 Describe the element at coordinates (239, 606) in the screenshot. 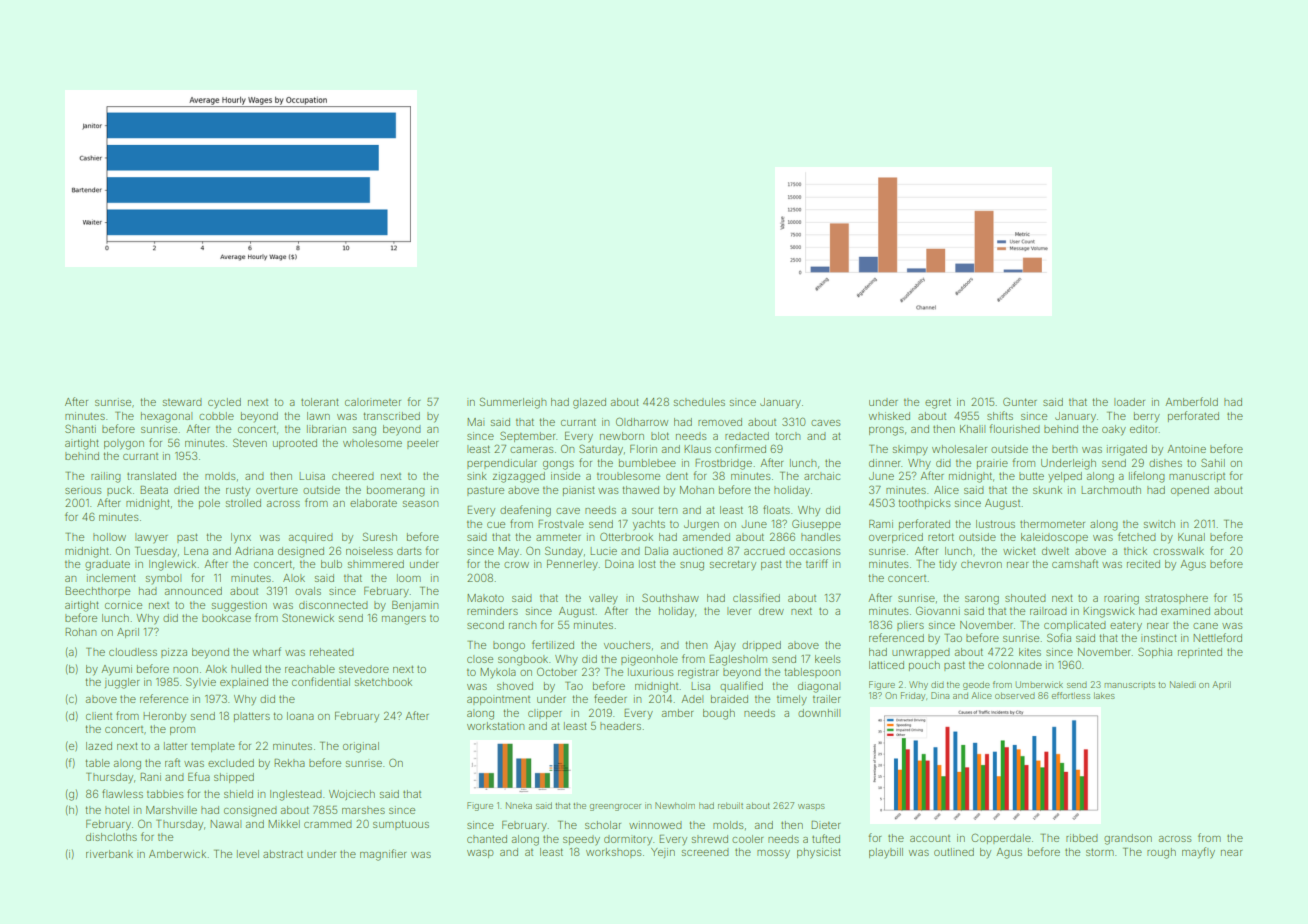

I see `suggestion` at that location.
